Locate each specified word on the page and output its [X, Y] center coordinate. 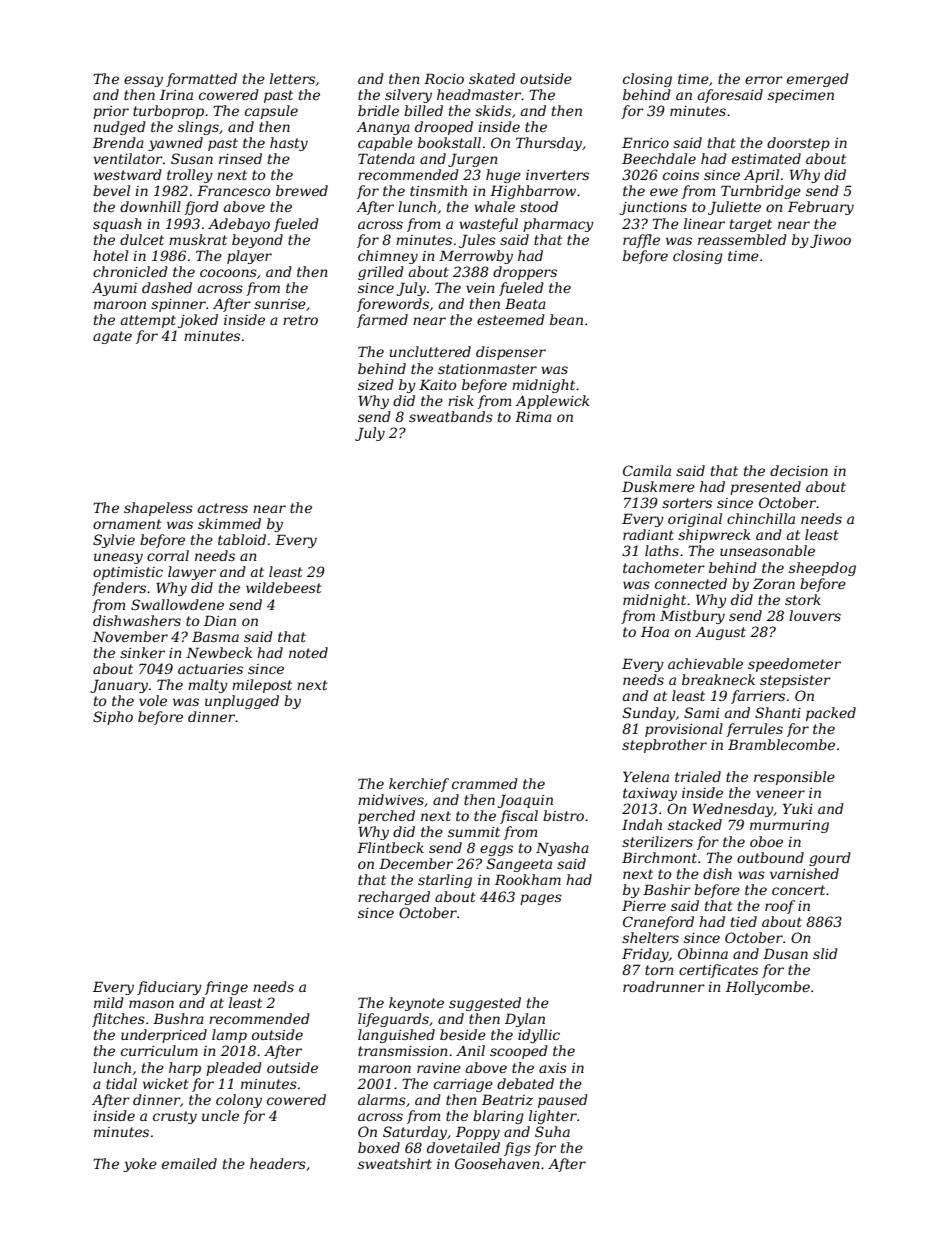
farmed [382, 321]
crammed [485, 783]
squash [117, 225]
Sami [701, 712]
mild [109, 1002]
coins [681, 175]
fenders [119, 589]
